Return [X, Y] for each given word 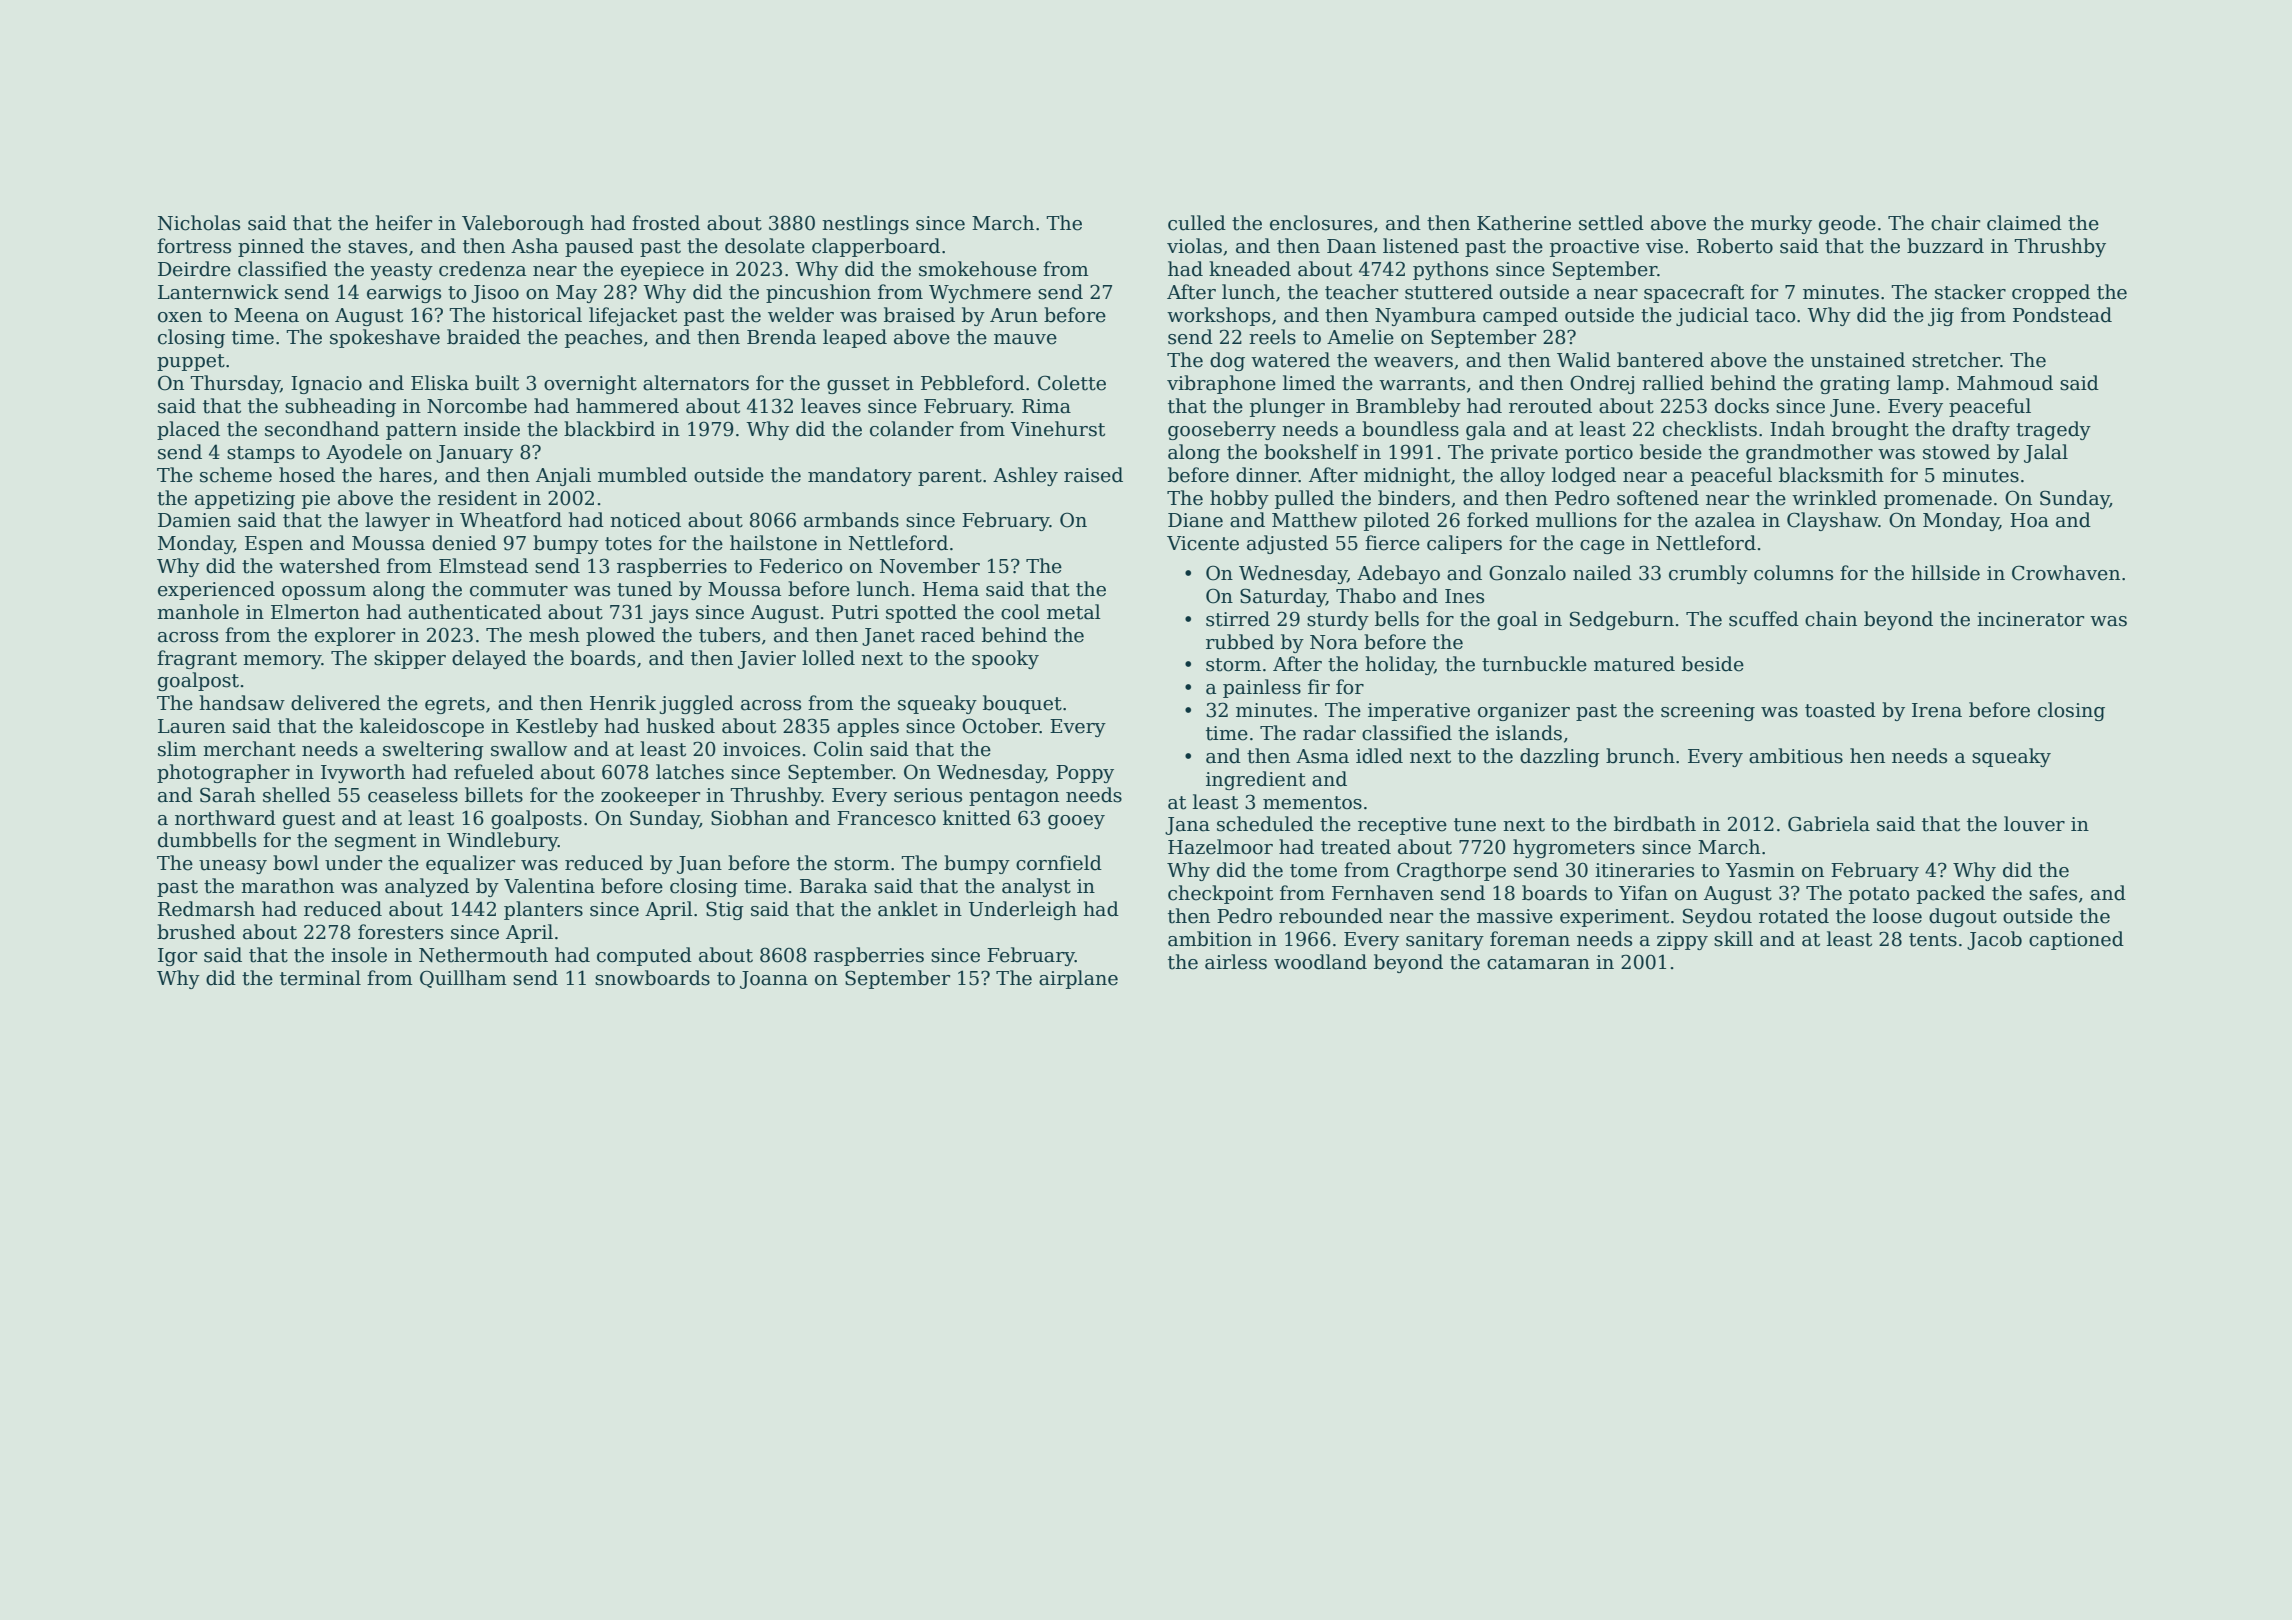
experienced [216, 590]
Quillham [463, 979]
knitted [977, 818]
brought [1870, 430]
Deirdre [194, 269]
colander [912, 429]
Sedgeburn [1622, 620]
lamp [1920, 384]
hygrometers [1574, 848]
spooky [1005, 659]
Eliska [440, 383]
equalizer [470, 864]
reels [1272, 337]
